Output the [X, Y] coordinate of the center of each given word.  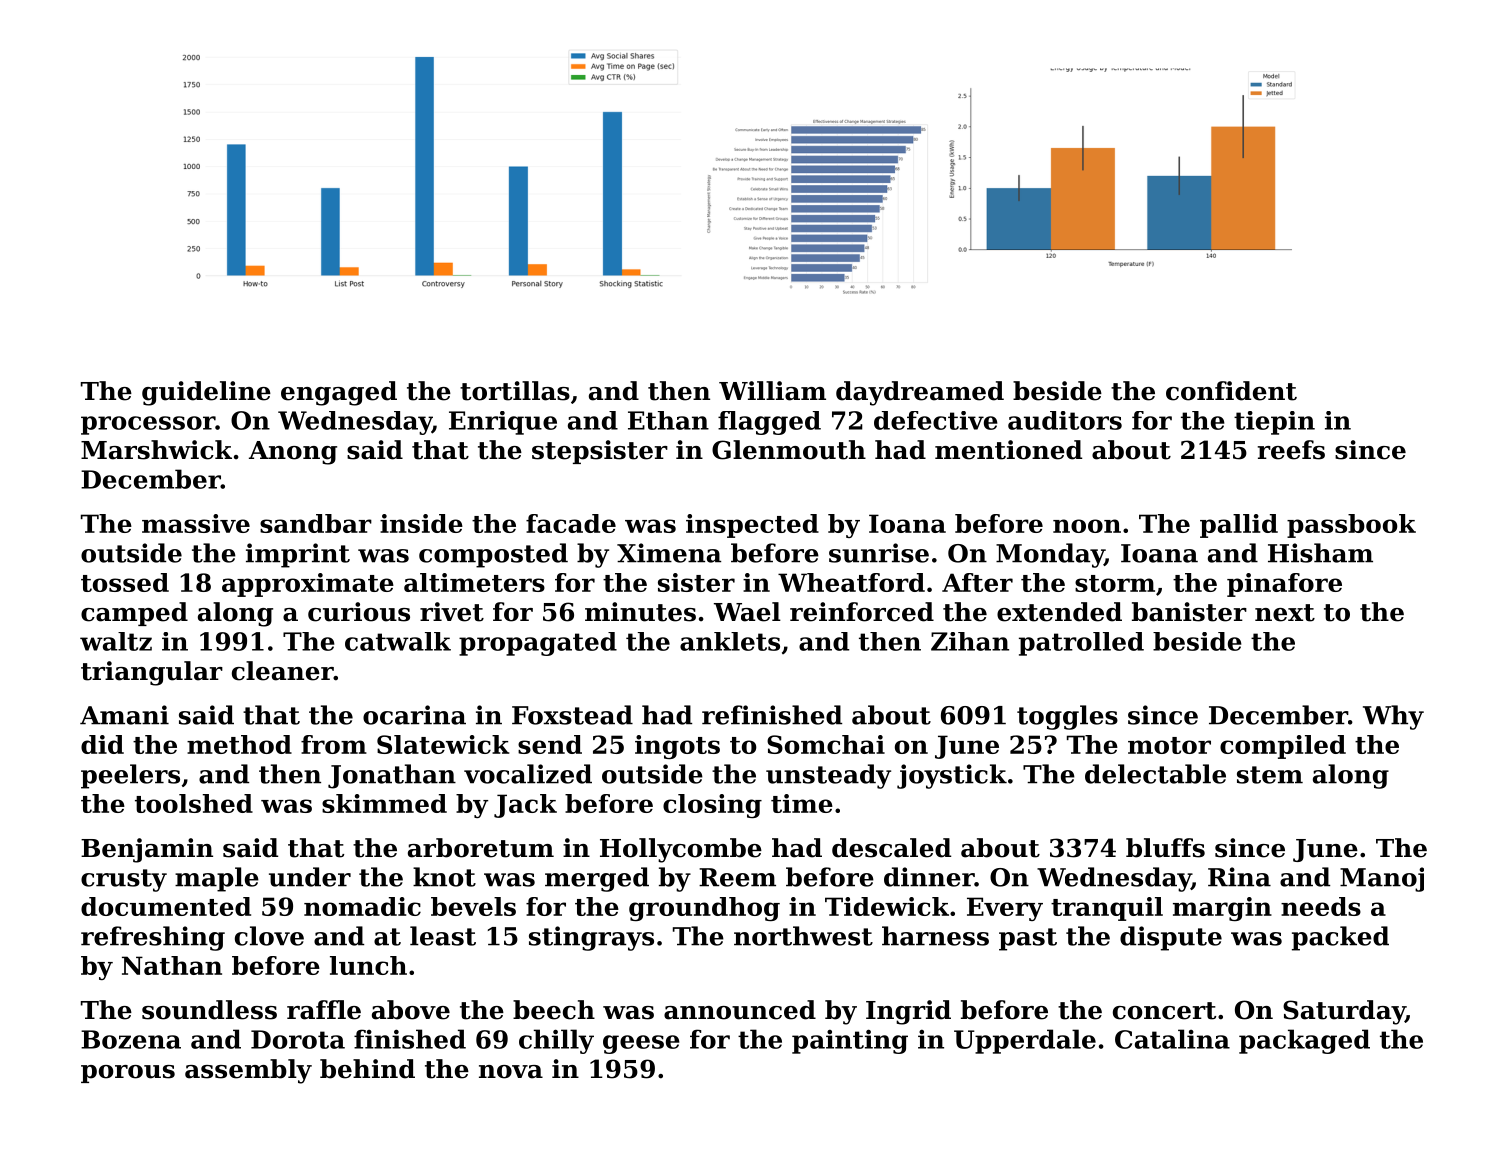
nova [511, 1072]
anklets [730, 641]
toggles [1067, 717]
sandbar [316, 523]
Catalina [1172, 1039]
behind [367, 1069]
